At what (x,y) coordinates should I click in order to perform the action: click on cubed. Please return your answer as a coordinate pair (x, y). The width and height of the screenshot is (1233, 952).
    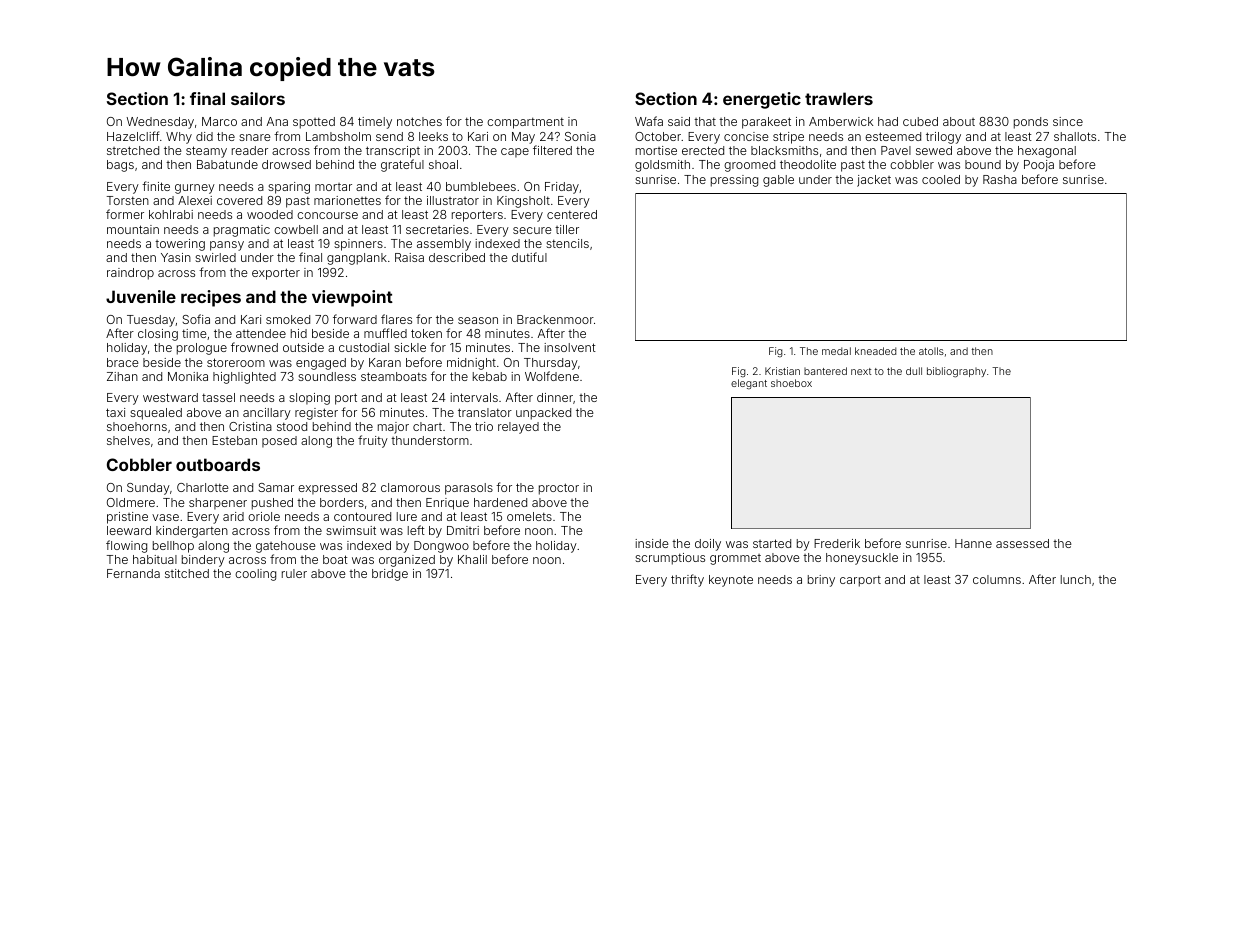
    Looking at the image, I should click on (920, 121).
